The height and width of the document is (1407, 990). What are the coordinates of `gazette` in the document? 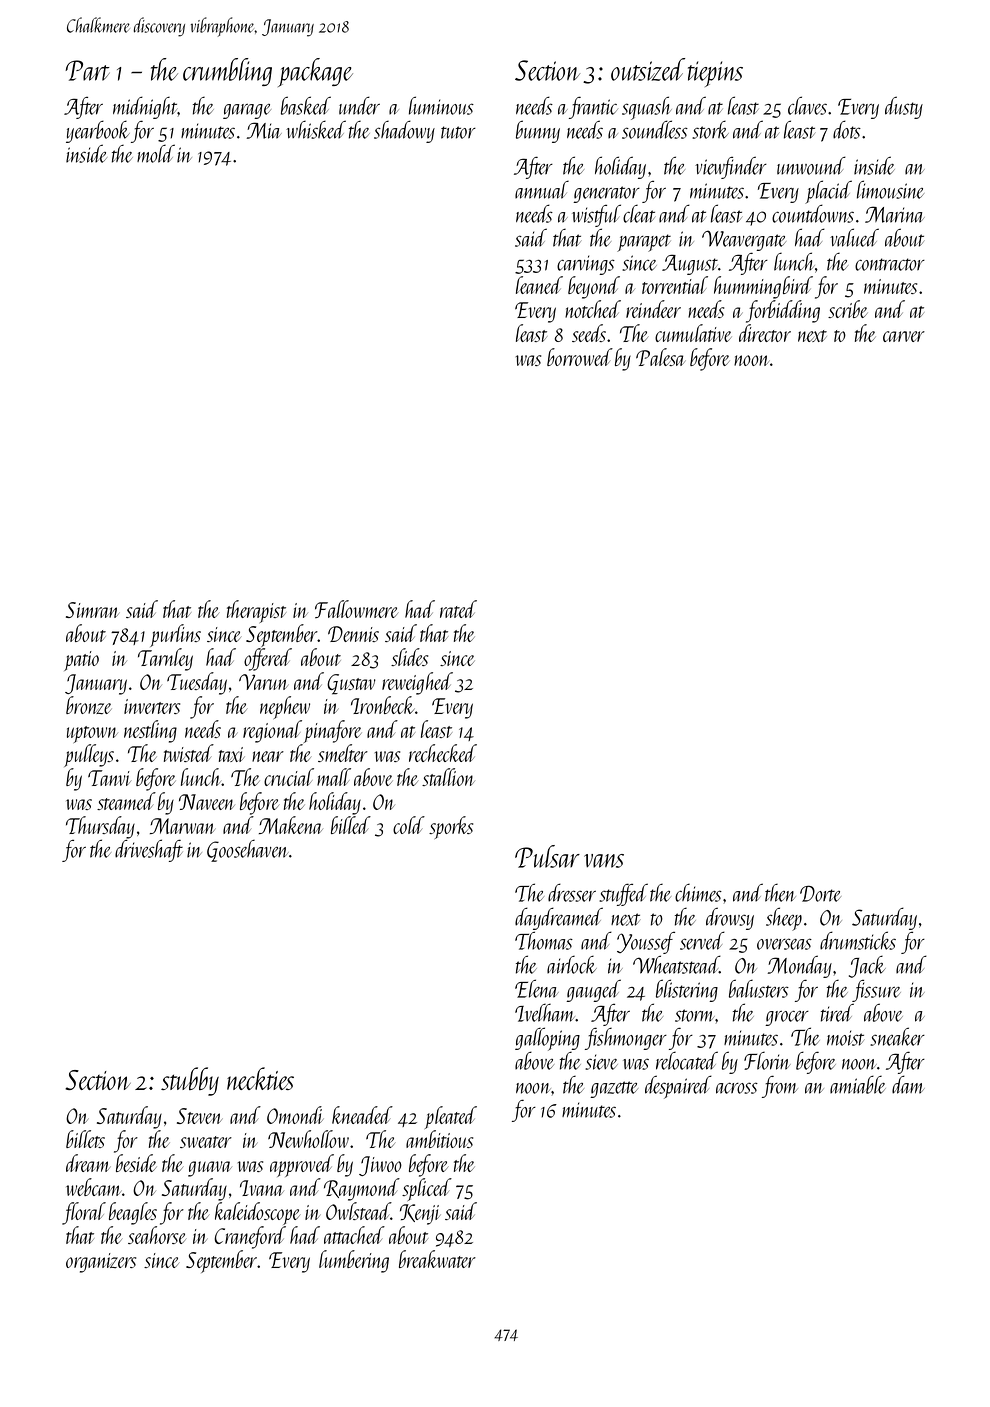 It's located at (614, 1089).
